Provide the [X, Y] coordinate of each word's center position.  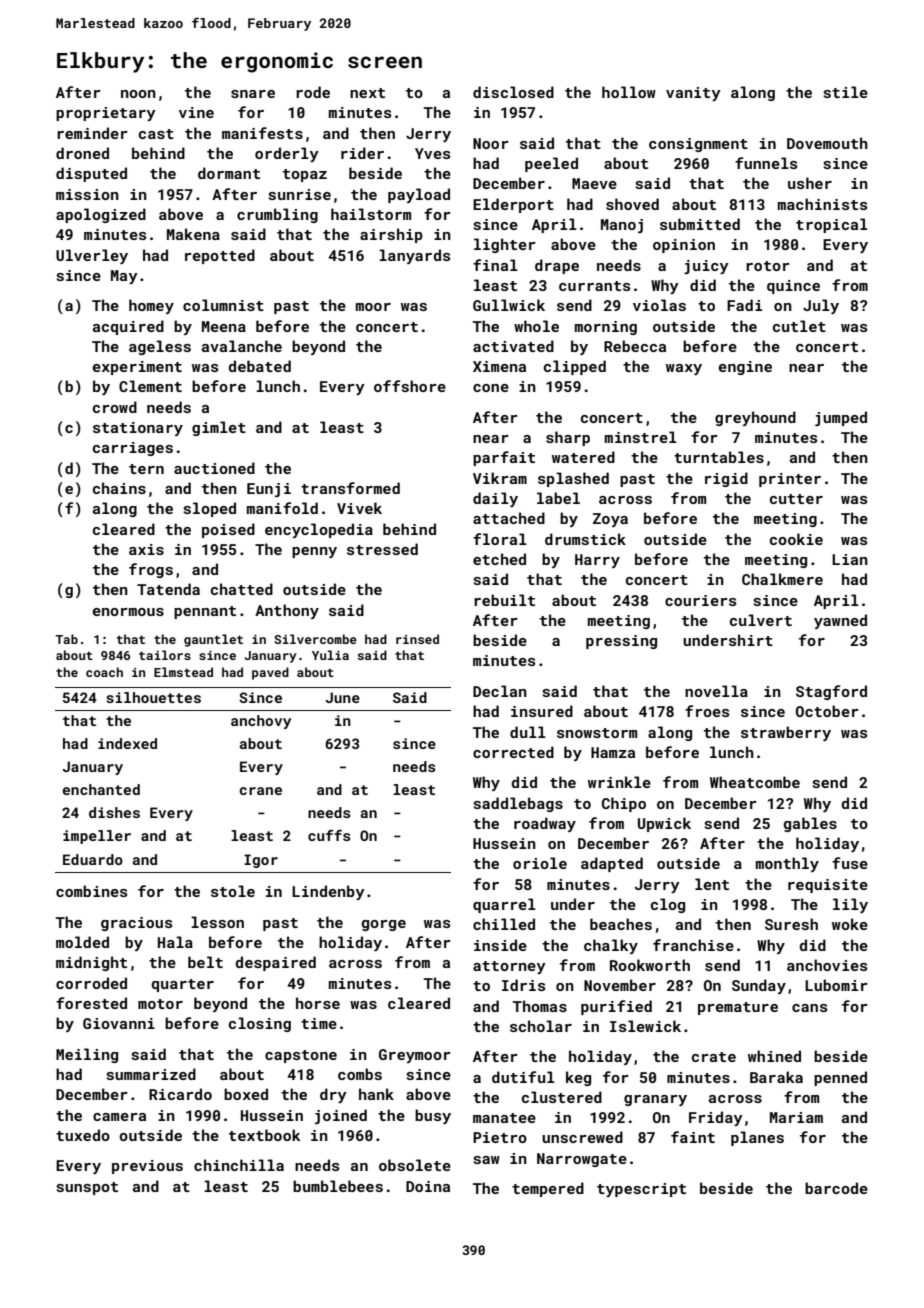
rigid [726, 479]
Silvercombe [315, 639]
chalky [611, 946]
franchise [693, 945]
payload [419, 195]
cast [156, 134]
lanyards [414, 256]
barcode [836, 1188]
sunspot [87, 1188]
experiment [137, 368]
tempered [548, 1189]
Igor [261, 861]
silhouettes [153, 697]
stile [846, 92]
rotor [768, 266]
